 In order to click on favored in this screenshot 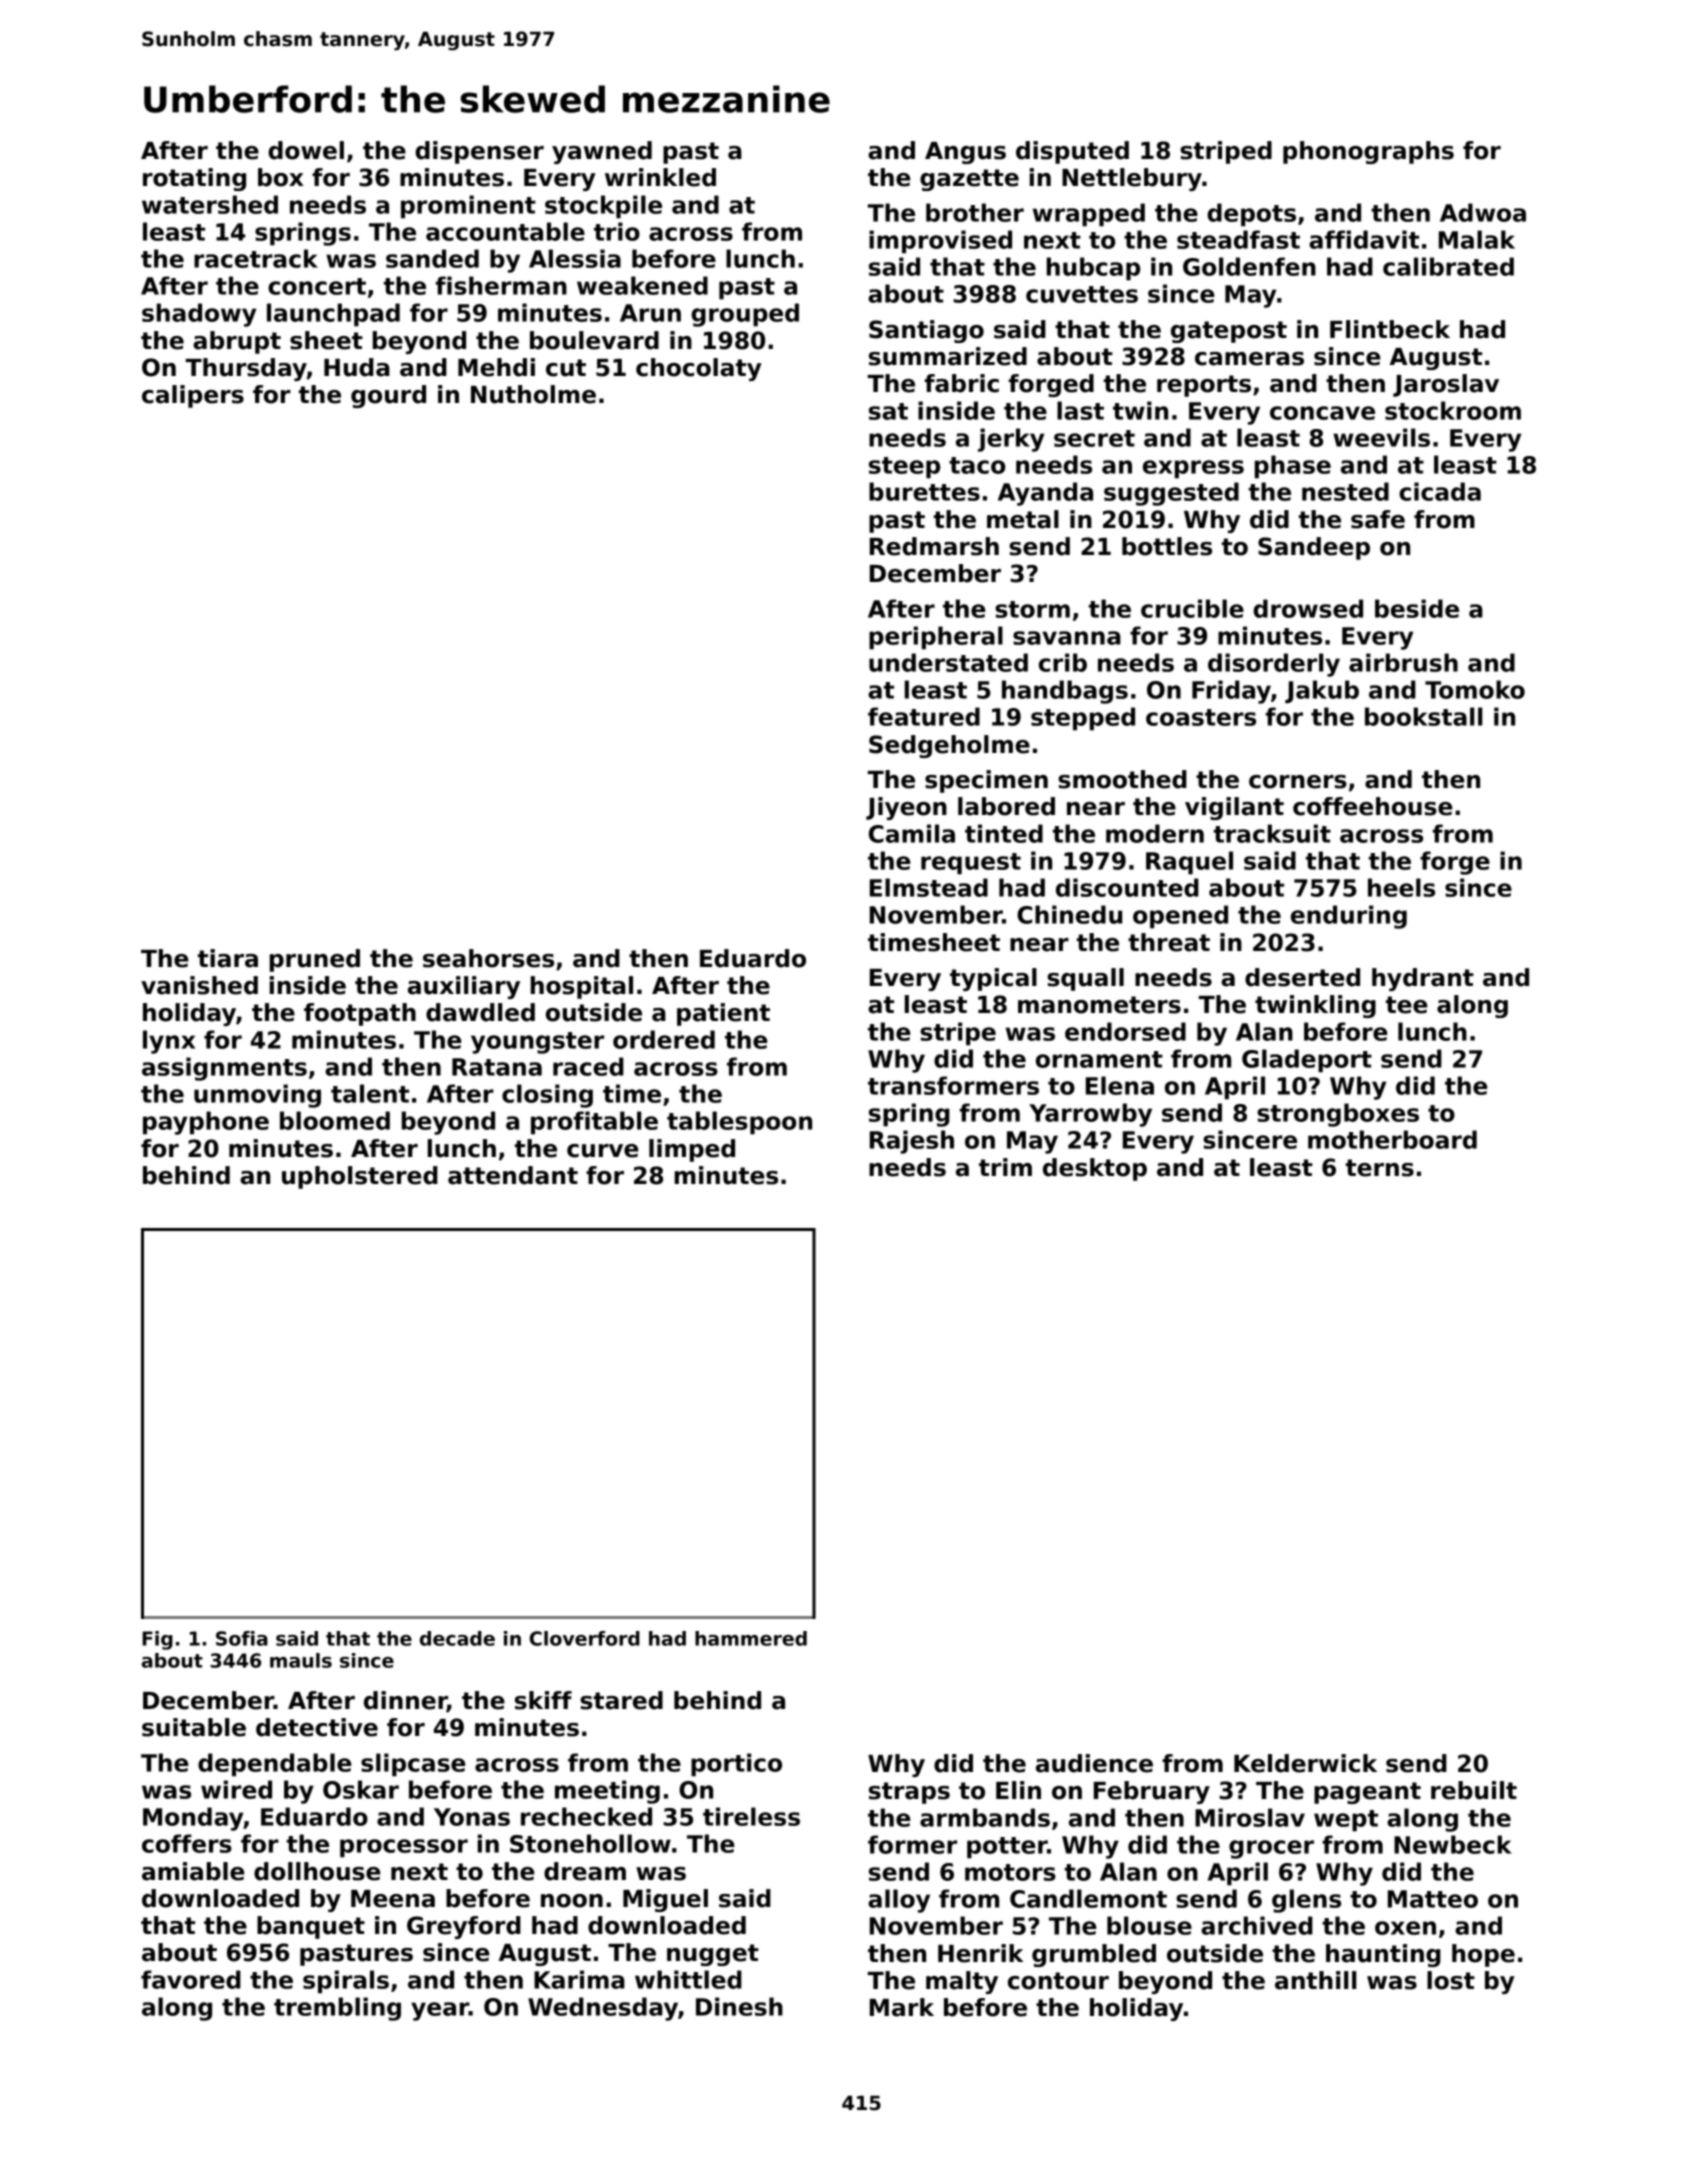, I will do `click(191, 1979)`.
